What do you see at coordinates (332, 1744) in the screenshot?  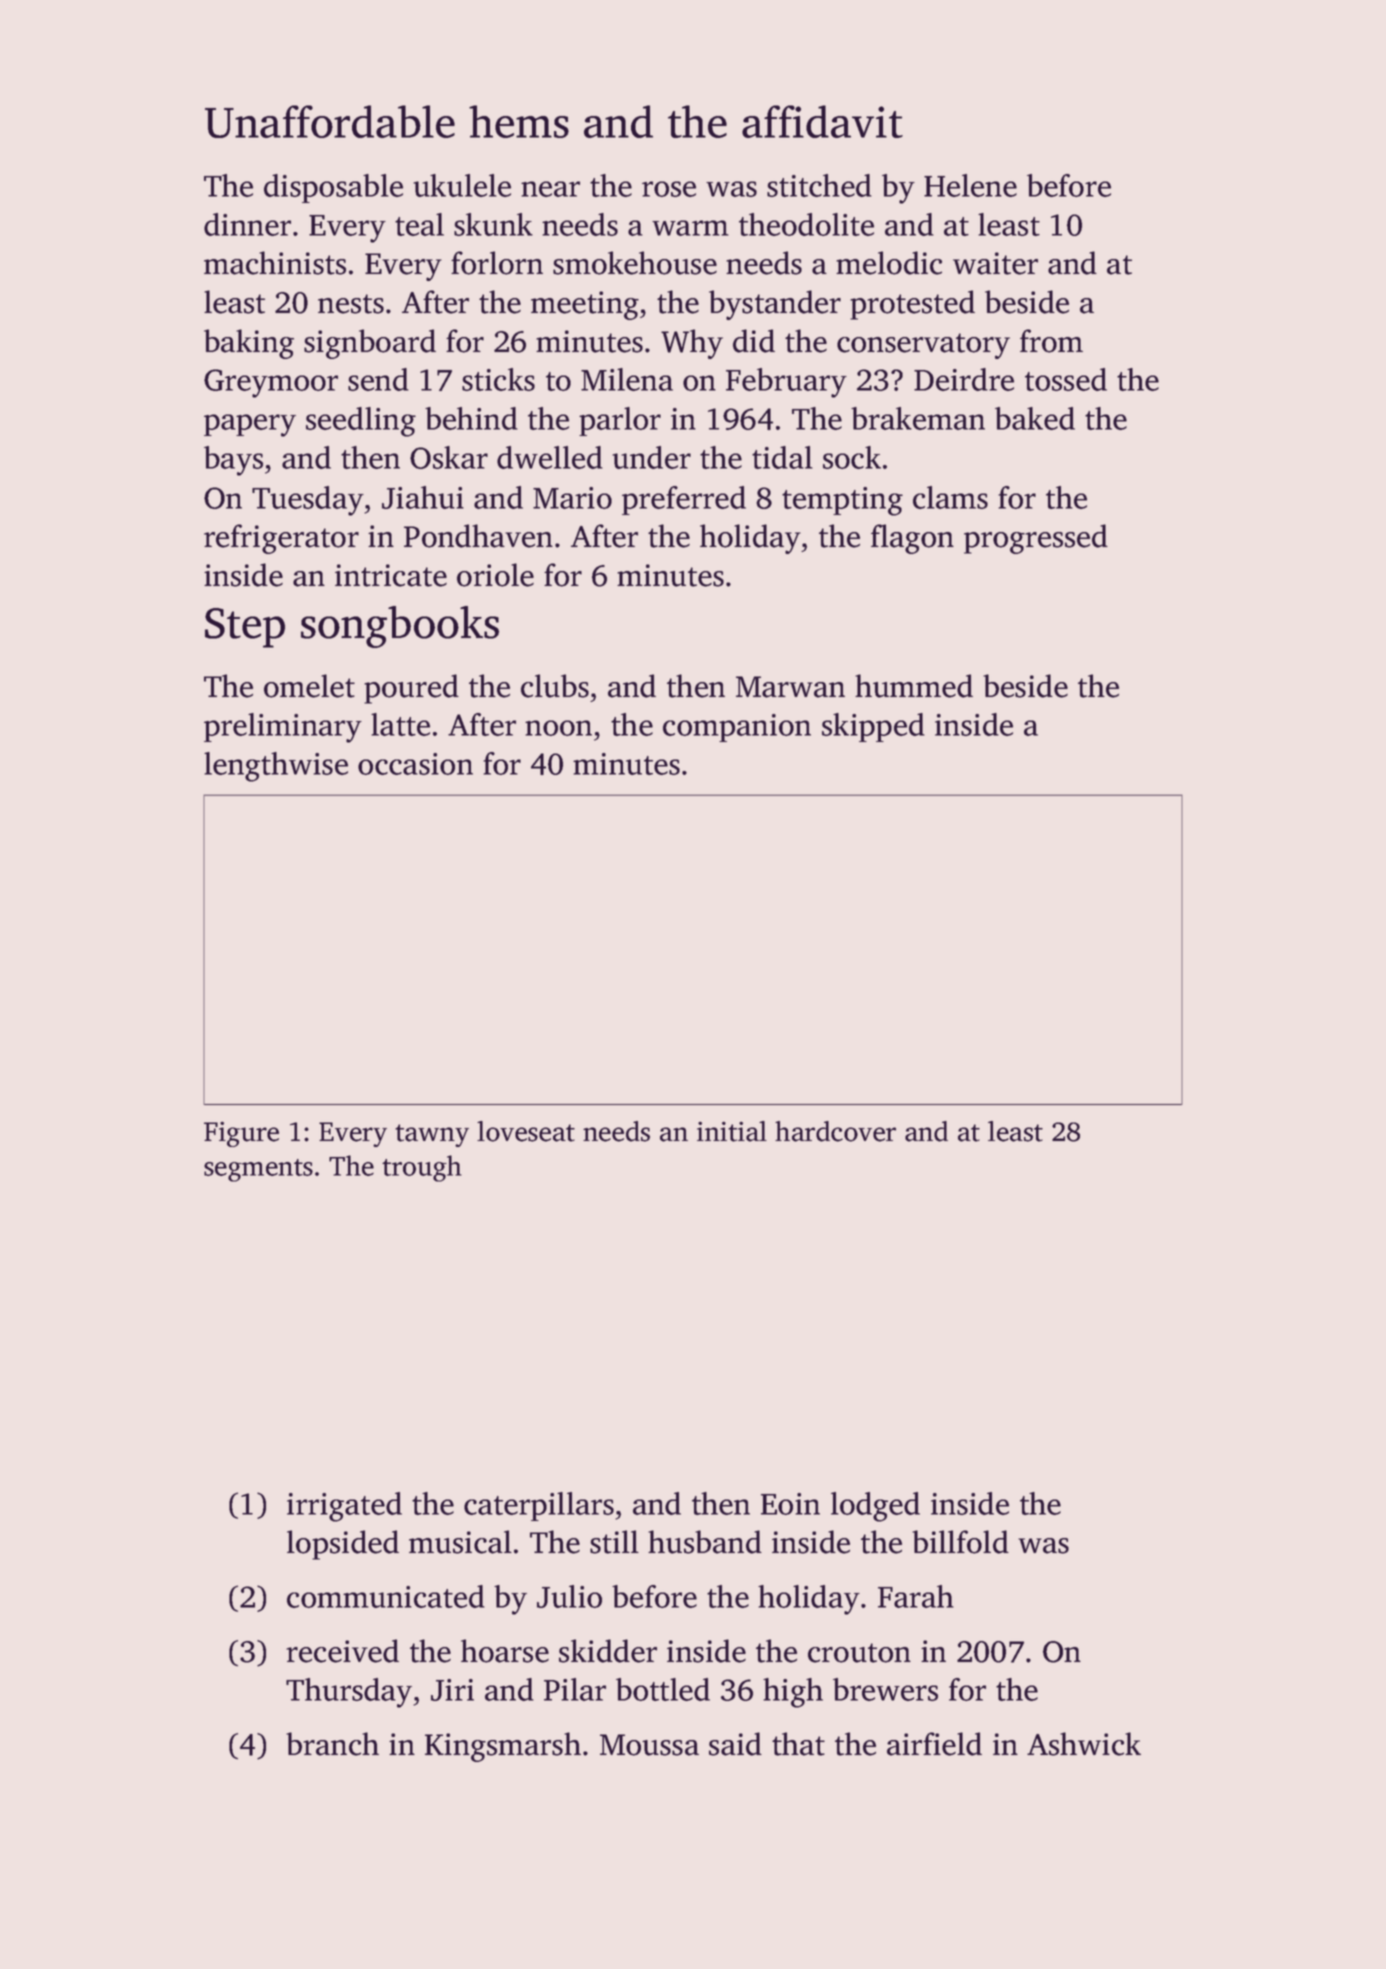 I see `branch` at bounding box center [332, 1744].
